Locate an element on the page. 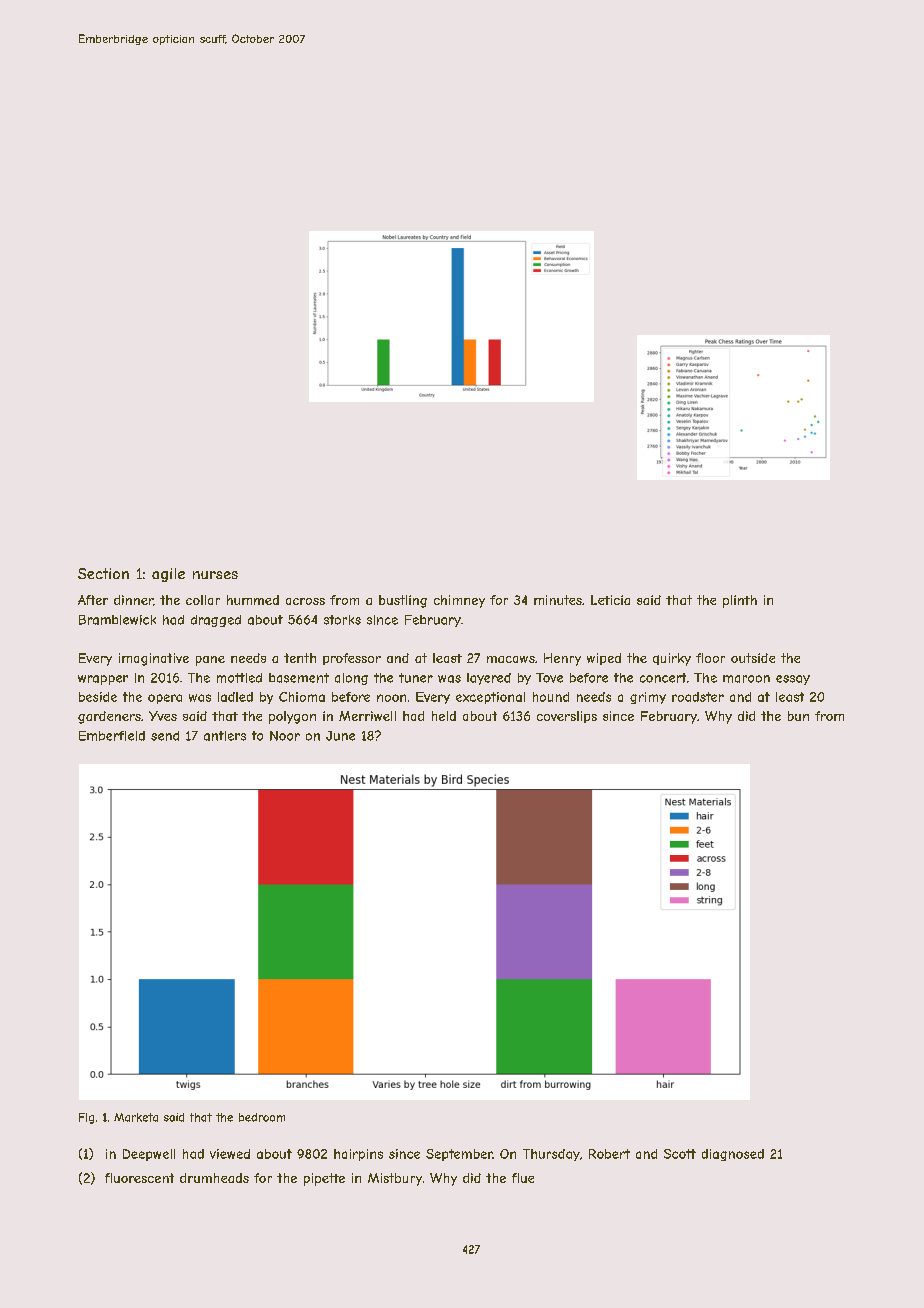 The width and height of the page is (924, 1308). bedroom is located at coordinates (262, 1117).
